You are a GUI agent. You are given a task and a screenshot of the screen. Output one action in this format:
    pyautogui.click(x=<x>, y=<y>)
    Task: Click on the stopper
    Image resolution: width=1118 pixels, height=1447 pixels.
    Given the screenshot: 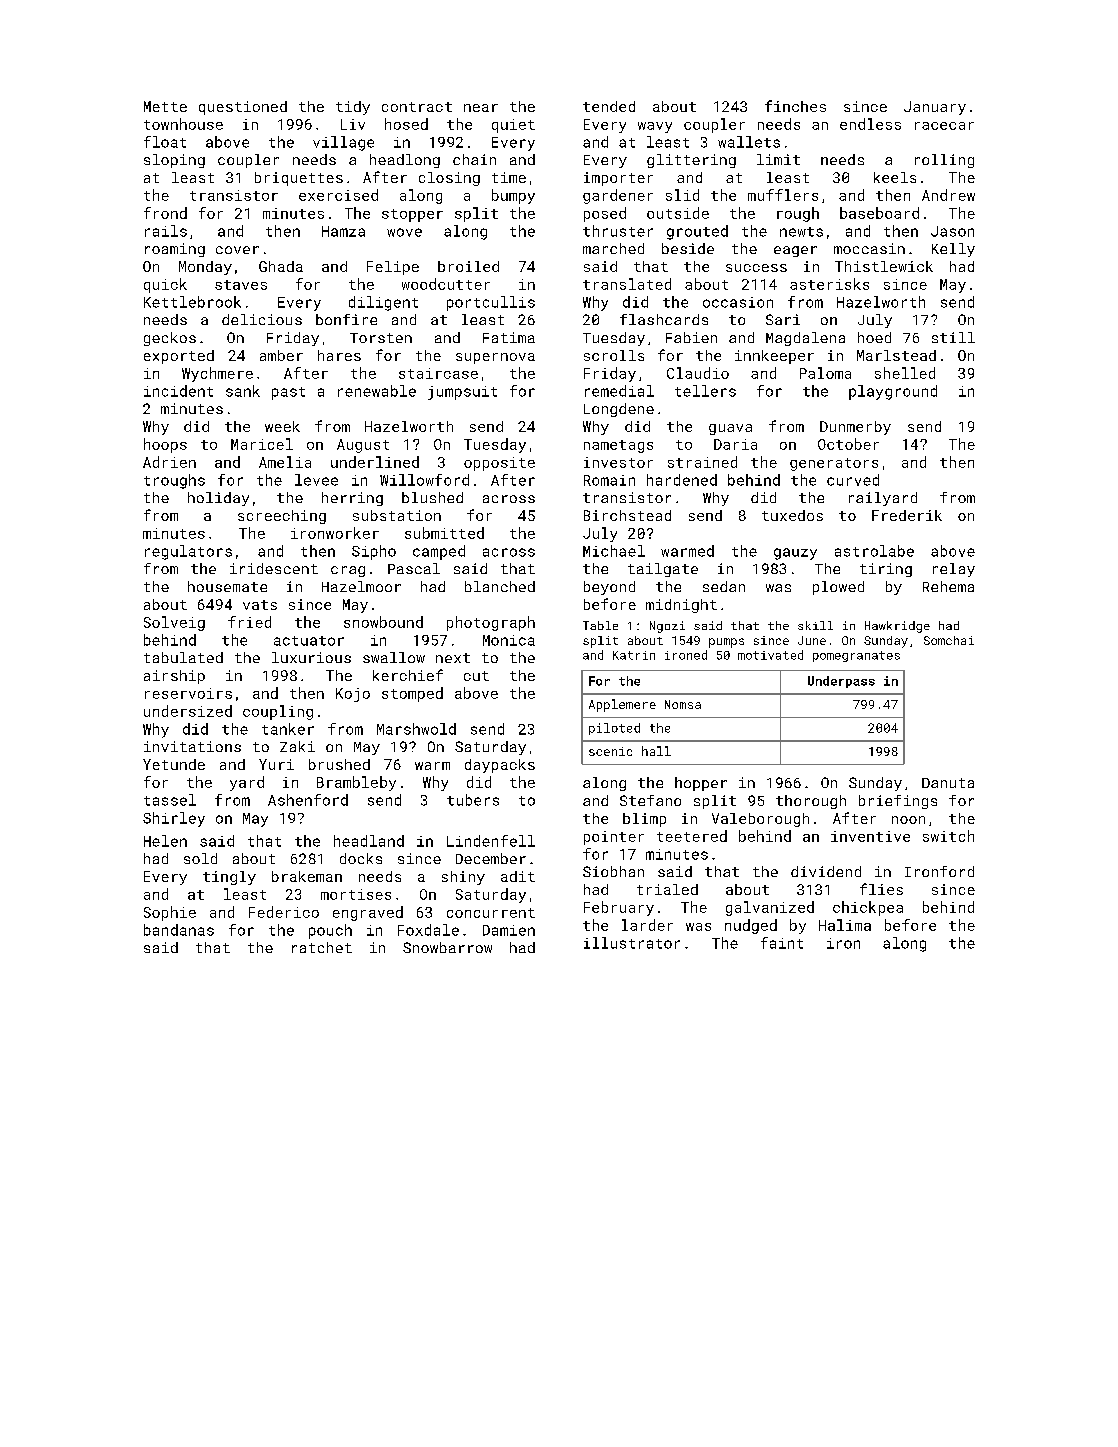 What is the action you would take?
    pyautogui.click(x=412, y=215)
